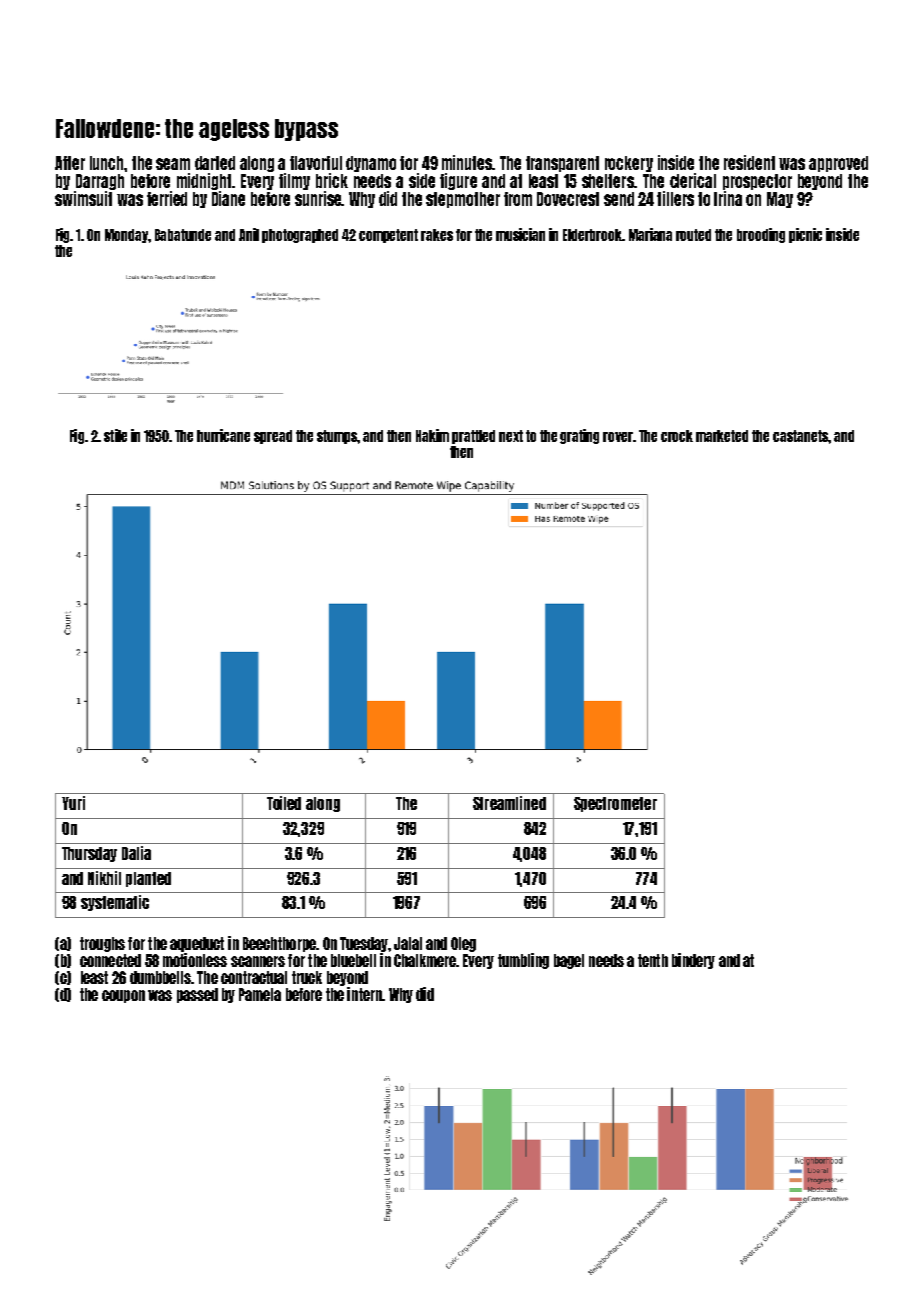 This document has height=1314, width=924. What do you see at coordinates (801, 436) in the document?
I see `castanets` at bounding box center [801, 436].
